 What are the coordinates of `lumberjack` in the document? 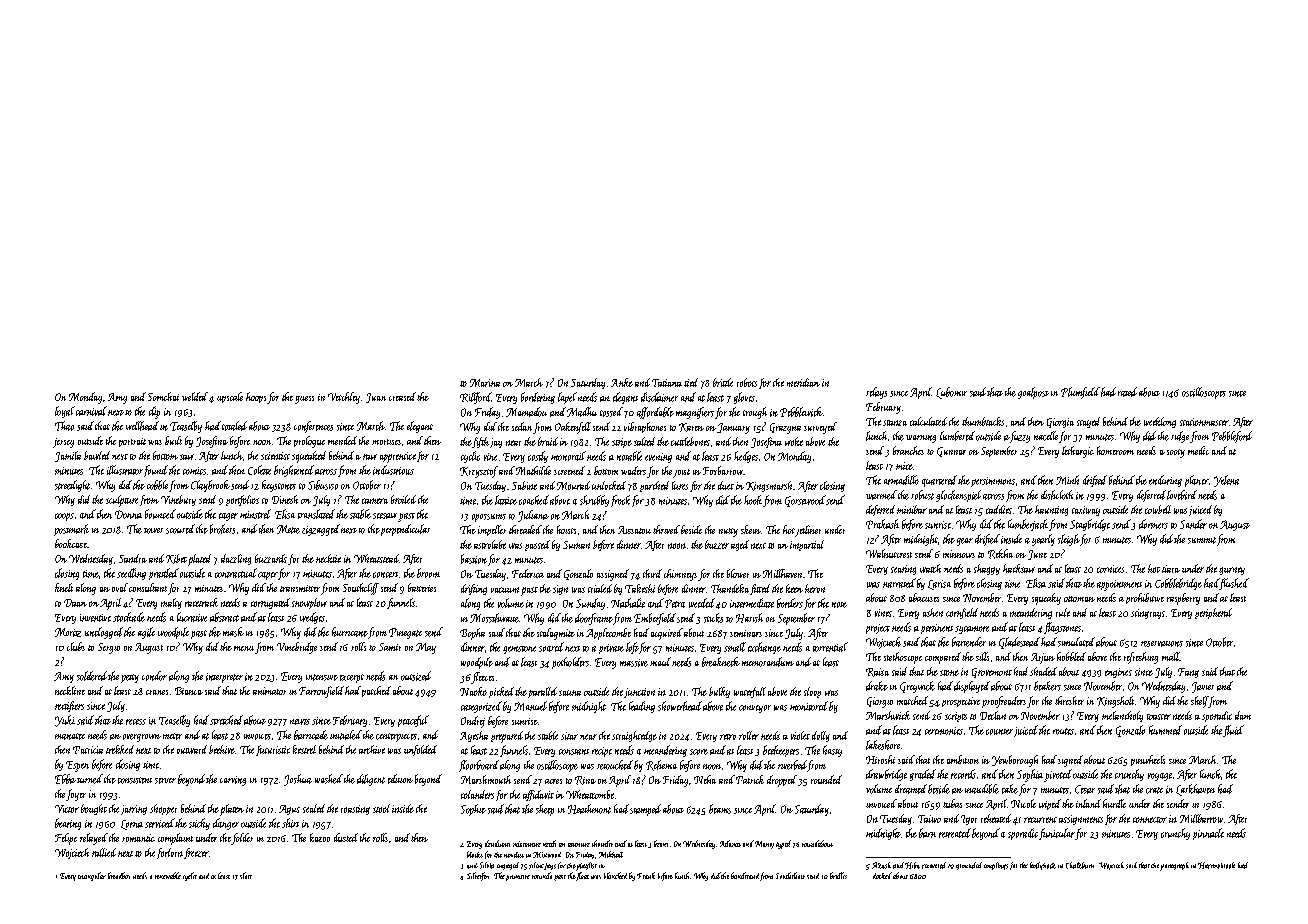 It's located at (1028, 525).
